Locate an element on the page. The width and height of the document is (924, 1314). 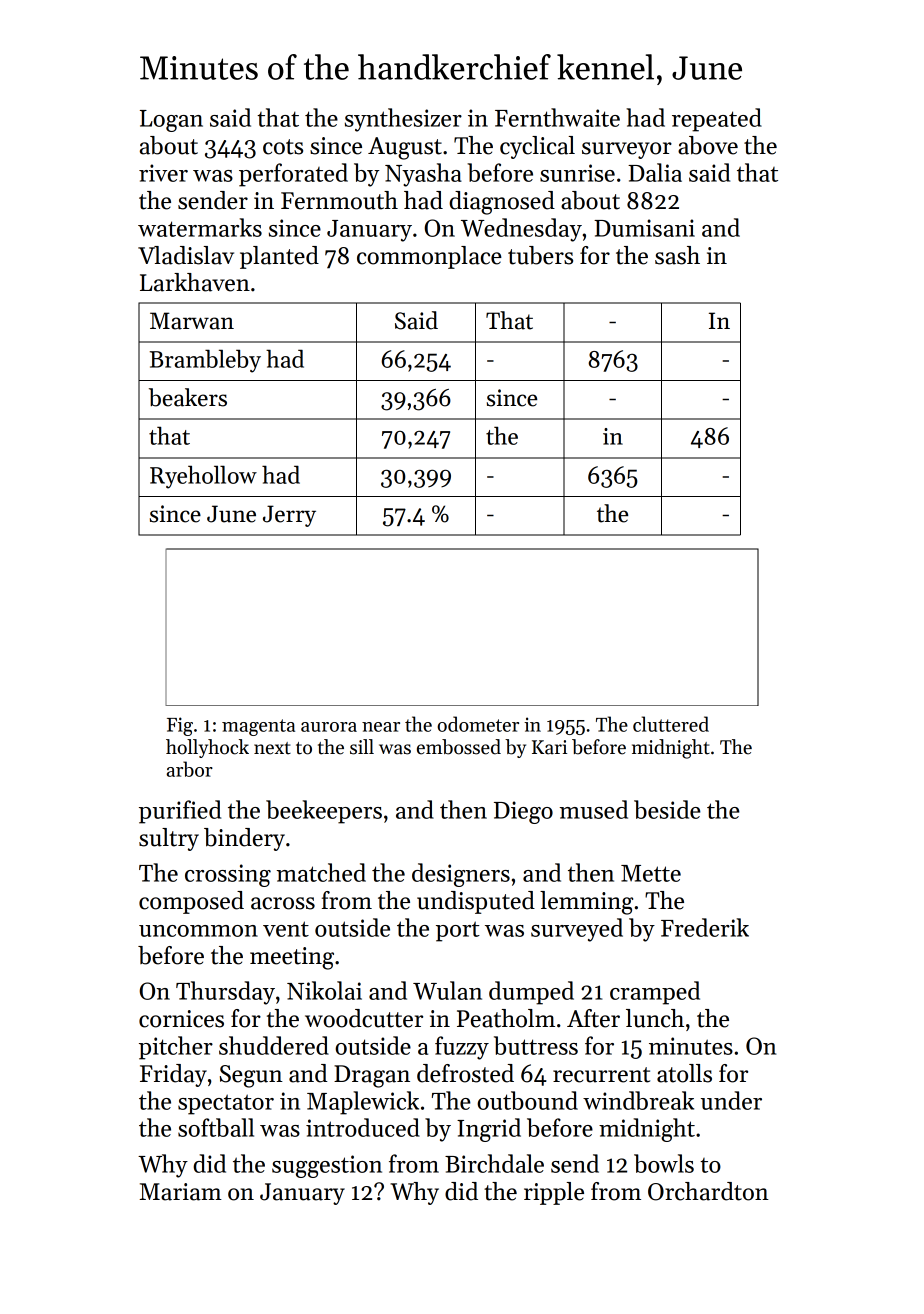
above is located at coordinates (708, 145).
